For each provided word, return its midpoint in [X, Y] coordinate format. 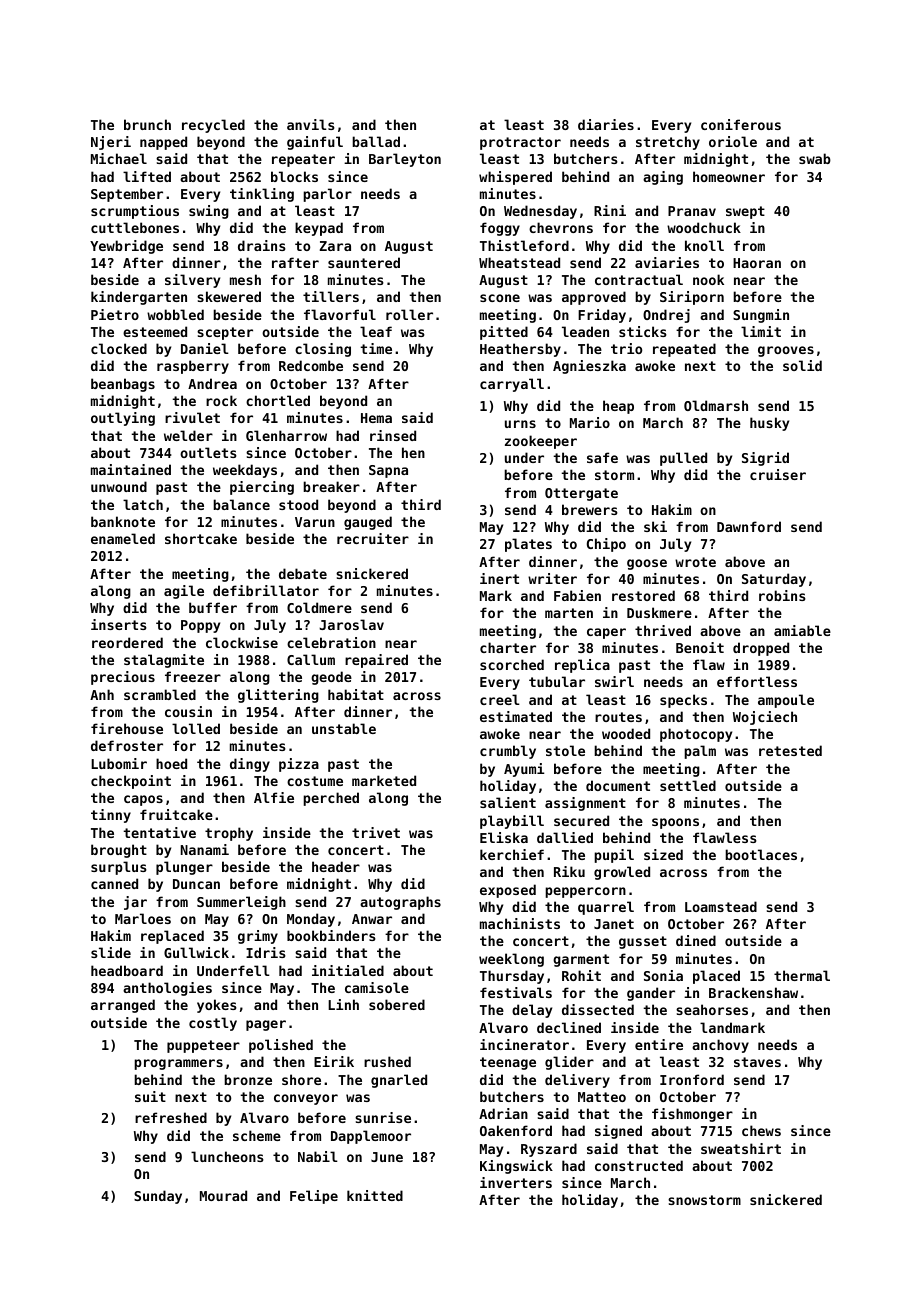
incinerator [524, 1044]
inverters [516, 1182]
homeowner [729, 176]
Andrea [212, 383]
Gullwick [196, 952]
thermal [802, 975]
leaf [376, 331]
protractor [520, 143]
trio [626, 348]
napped [163, 143]
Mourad [223, 1195]
